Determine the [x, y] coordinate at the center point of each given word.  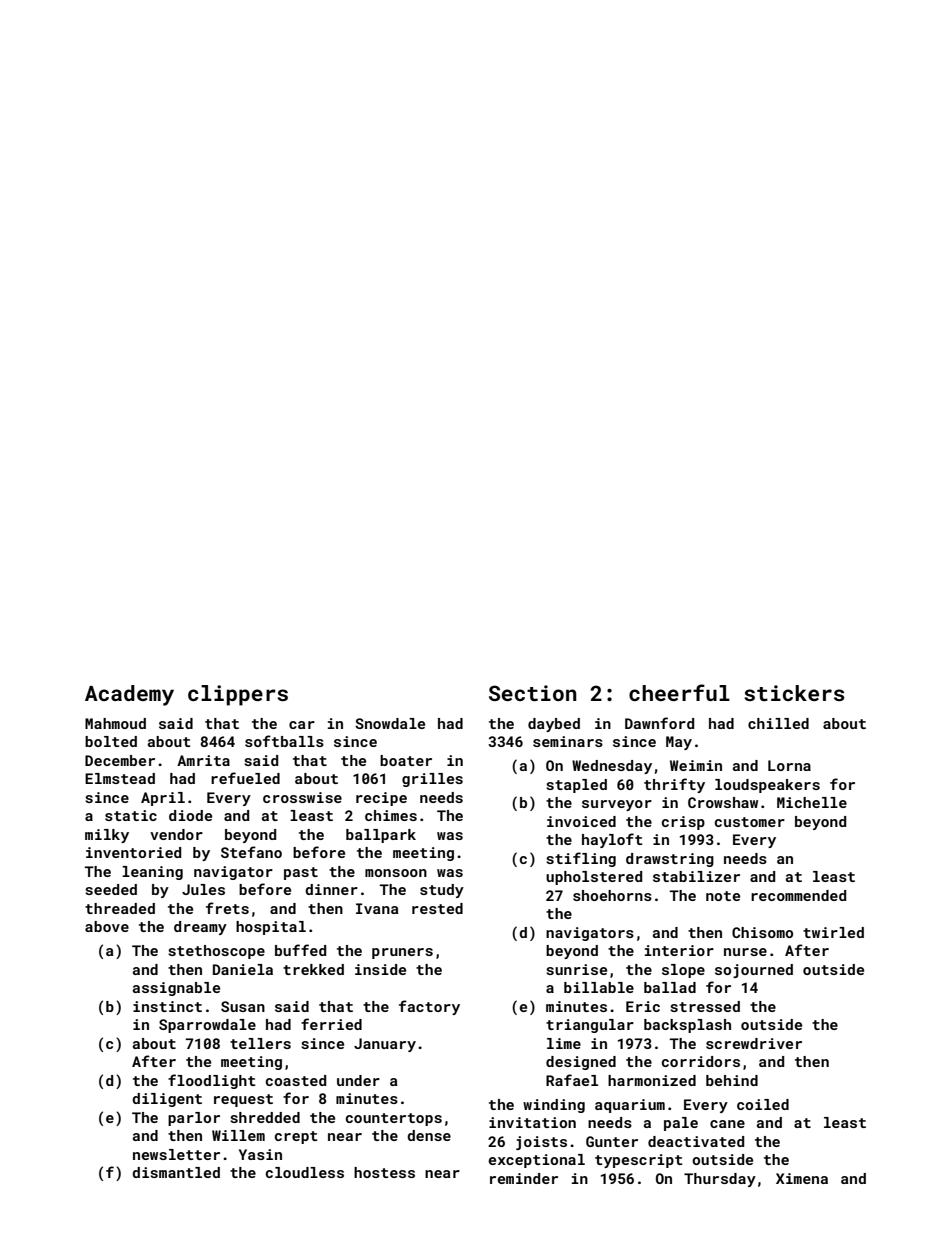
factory [429, 1007]
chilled [778, 723]
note [723, 896]
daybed [554, 725]
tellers [260, 1043]
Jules [203, 889]
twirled [833, 932]
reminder [524, 1178]
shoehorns [612, 895]
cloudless [305, 1172]
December [120, 760]
